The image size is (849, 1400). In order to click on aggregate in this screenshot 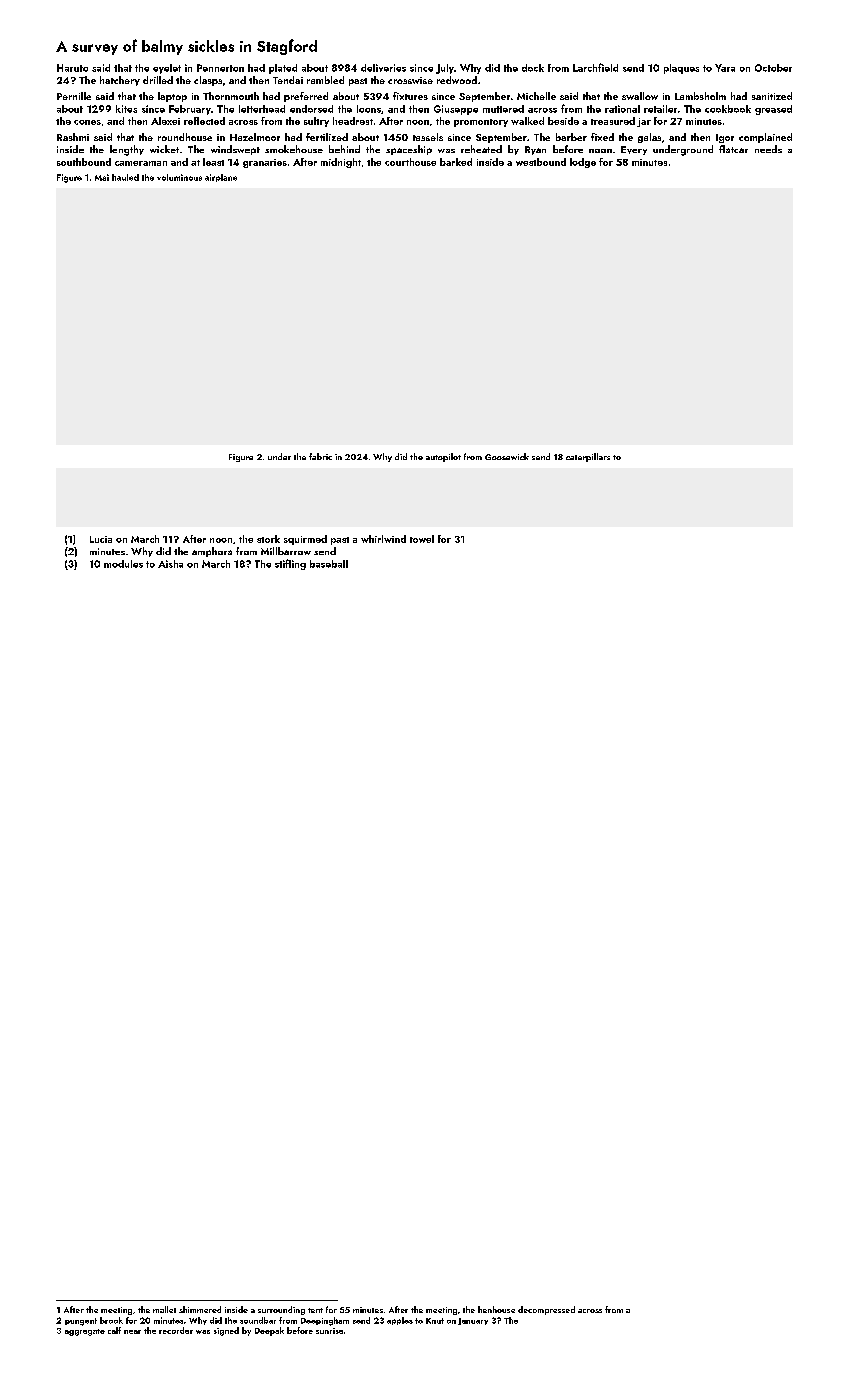, I will do `click(85, 1332)`.
